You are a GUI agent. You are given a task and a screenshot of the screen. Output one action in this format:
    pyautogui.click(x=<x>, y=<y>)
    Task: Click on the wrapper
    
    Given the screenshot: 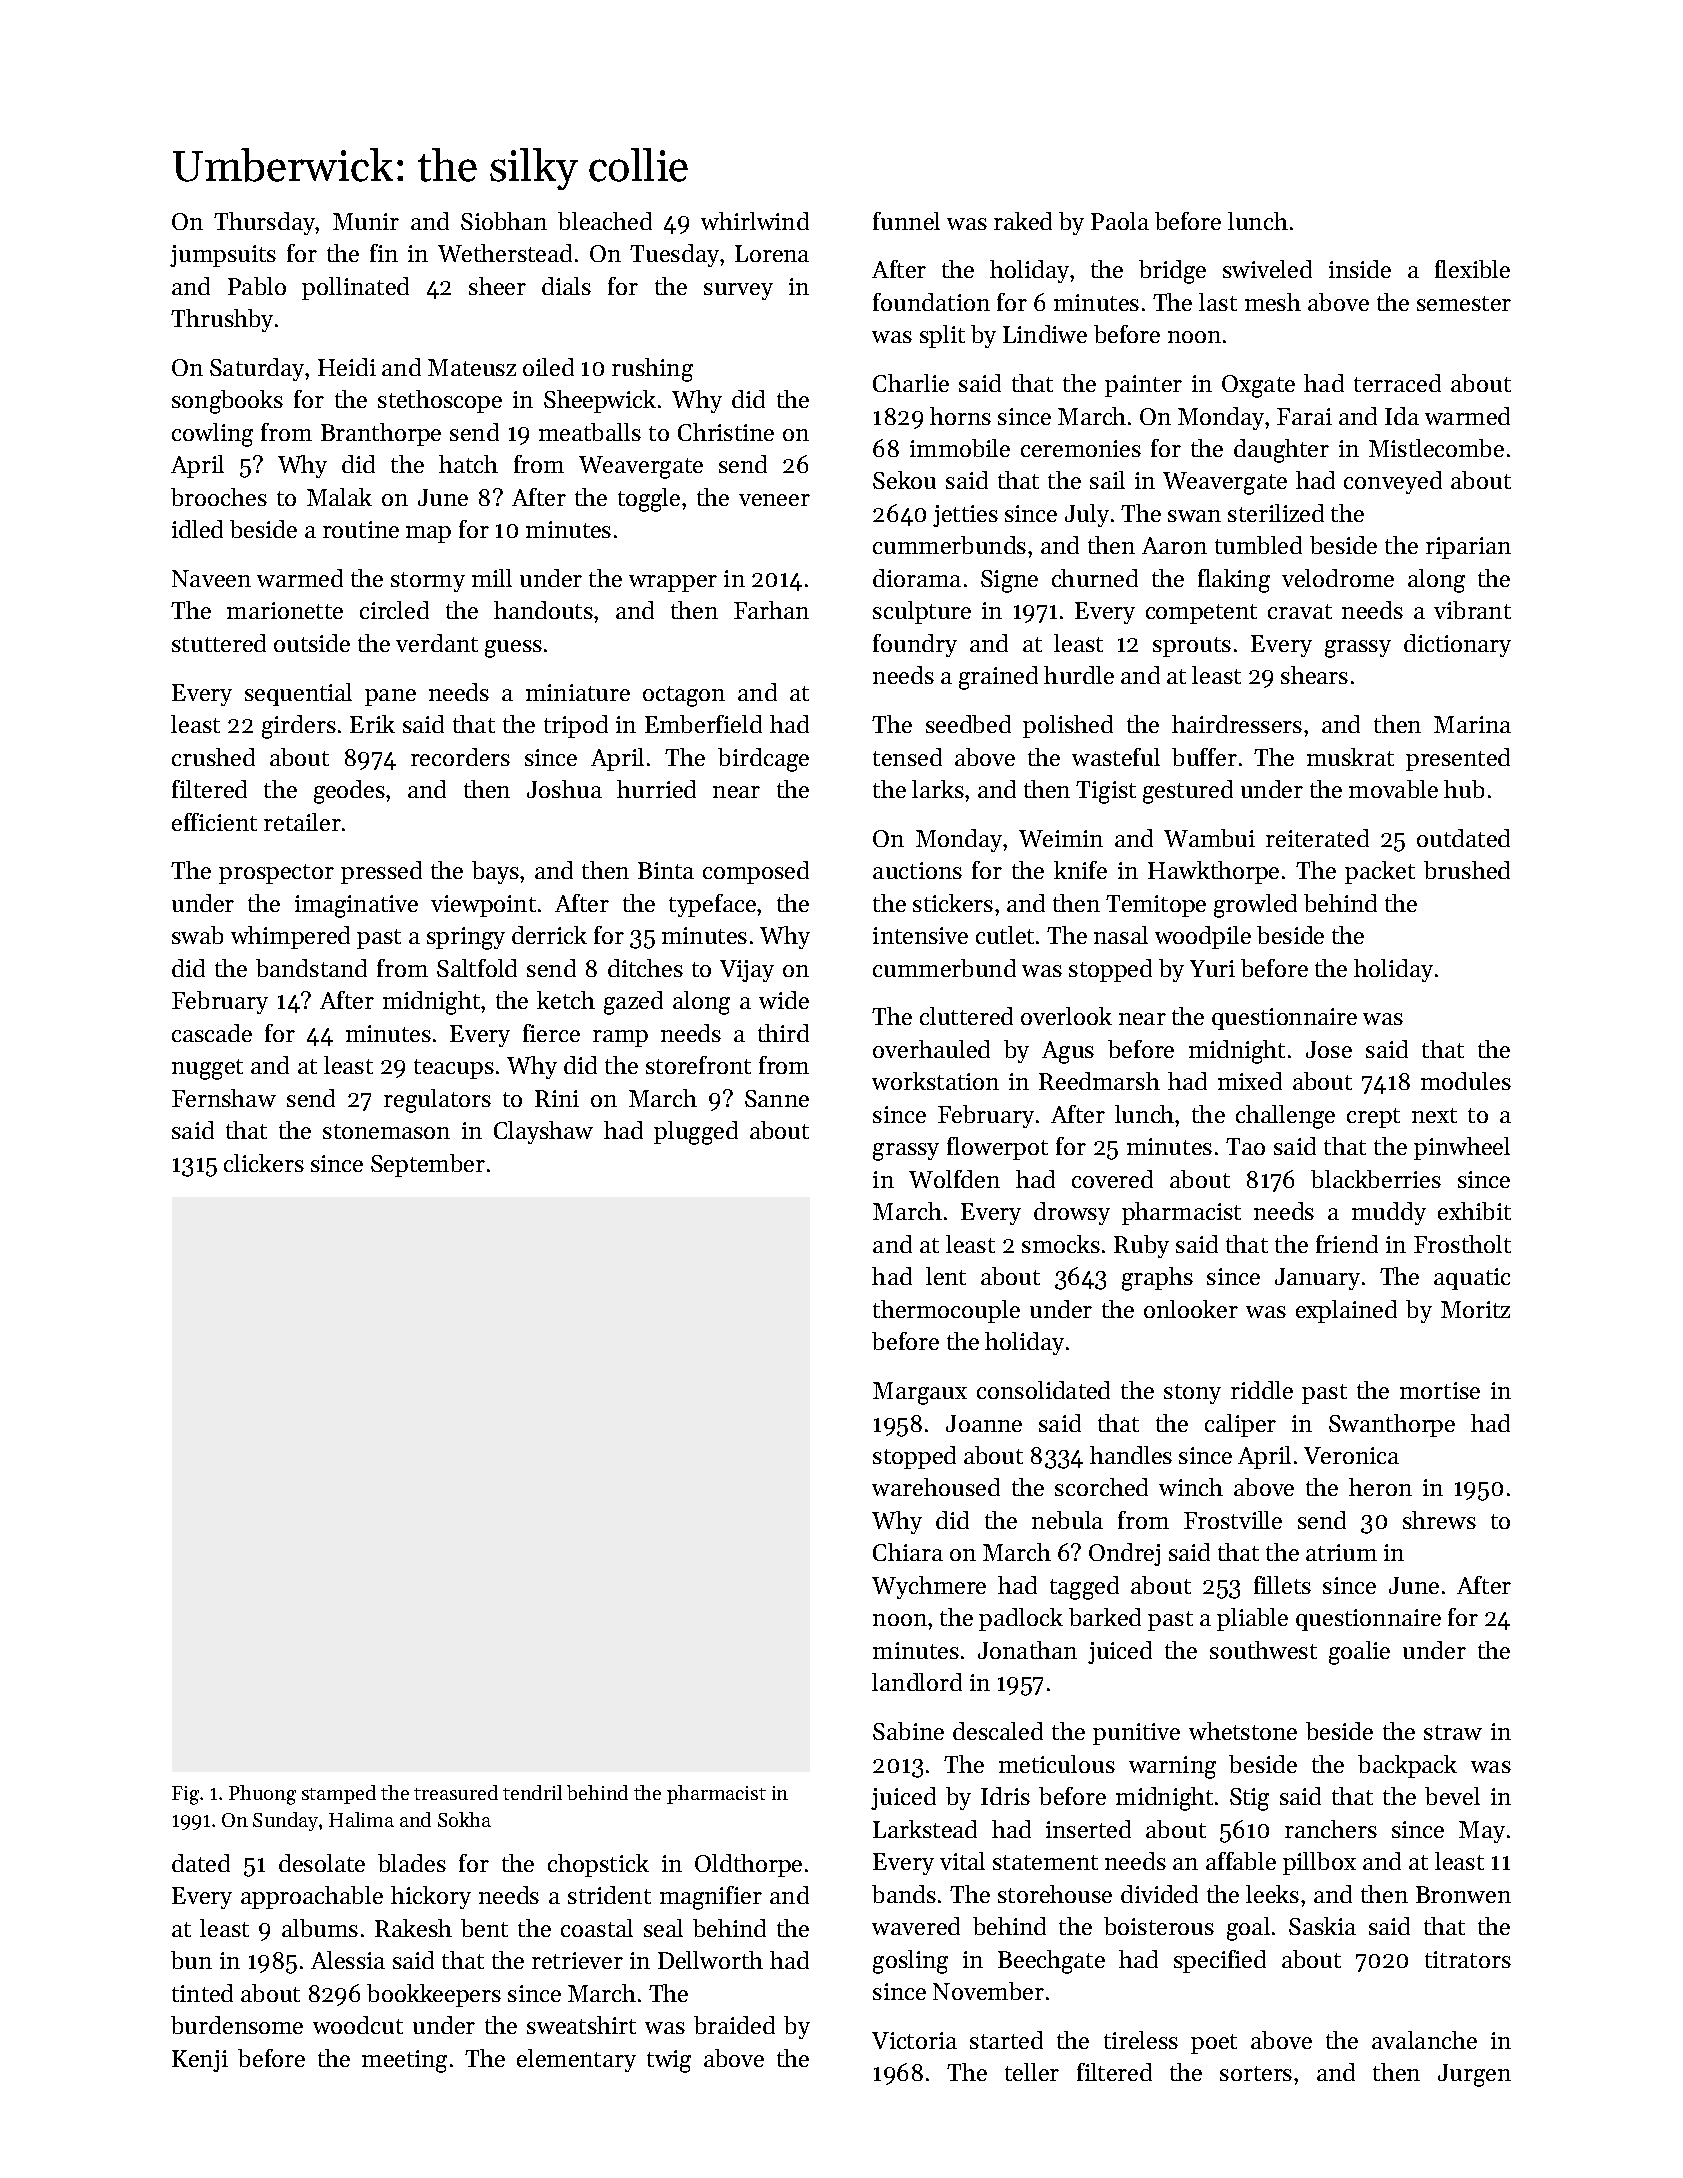 What is the action you would take?
    pyautogui.click(x=673, y=583)
